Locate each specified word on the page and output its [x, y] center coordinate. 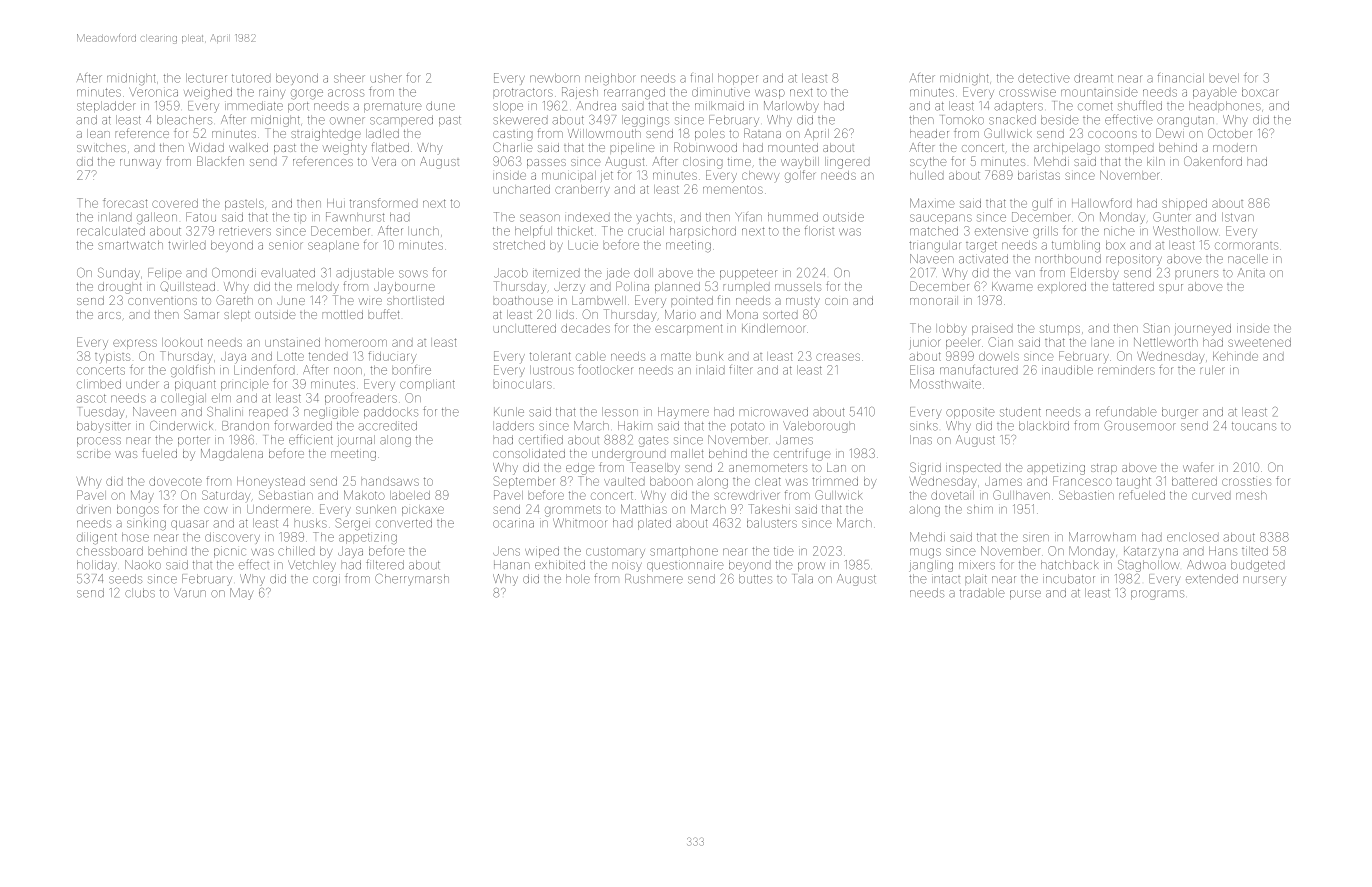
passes [546, 163]
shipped [1184, 204]
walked [248, 147]
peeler [963, 343]
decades [585, 328]
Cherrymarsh [412, 580]
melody [318, 288]
